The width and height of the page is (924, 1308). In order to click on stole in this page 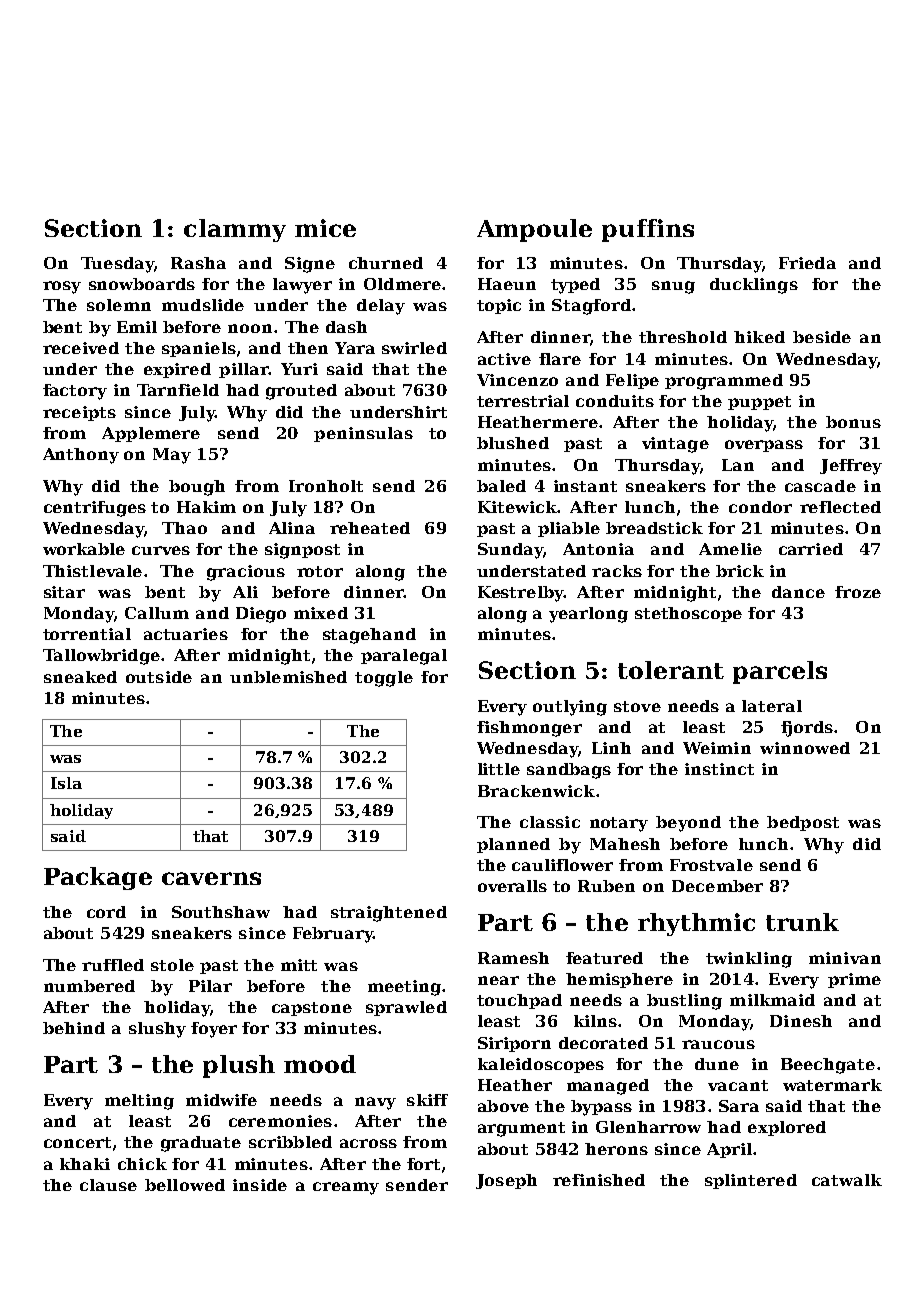, I will do `click(172, 965)`.
